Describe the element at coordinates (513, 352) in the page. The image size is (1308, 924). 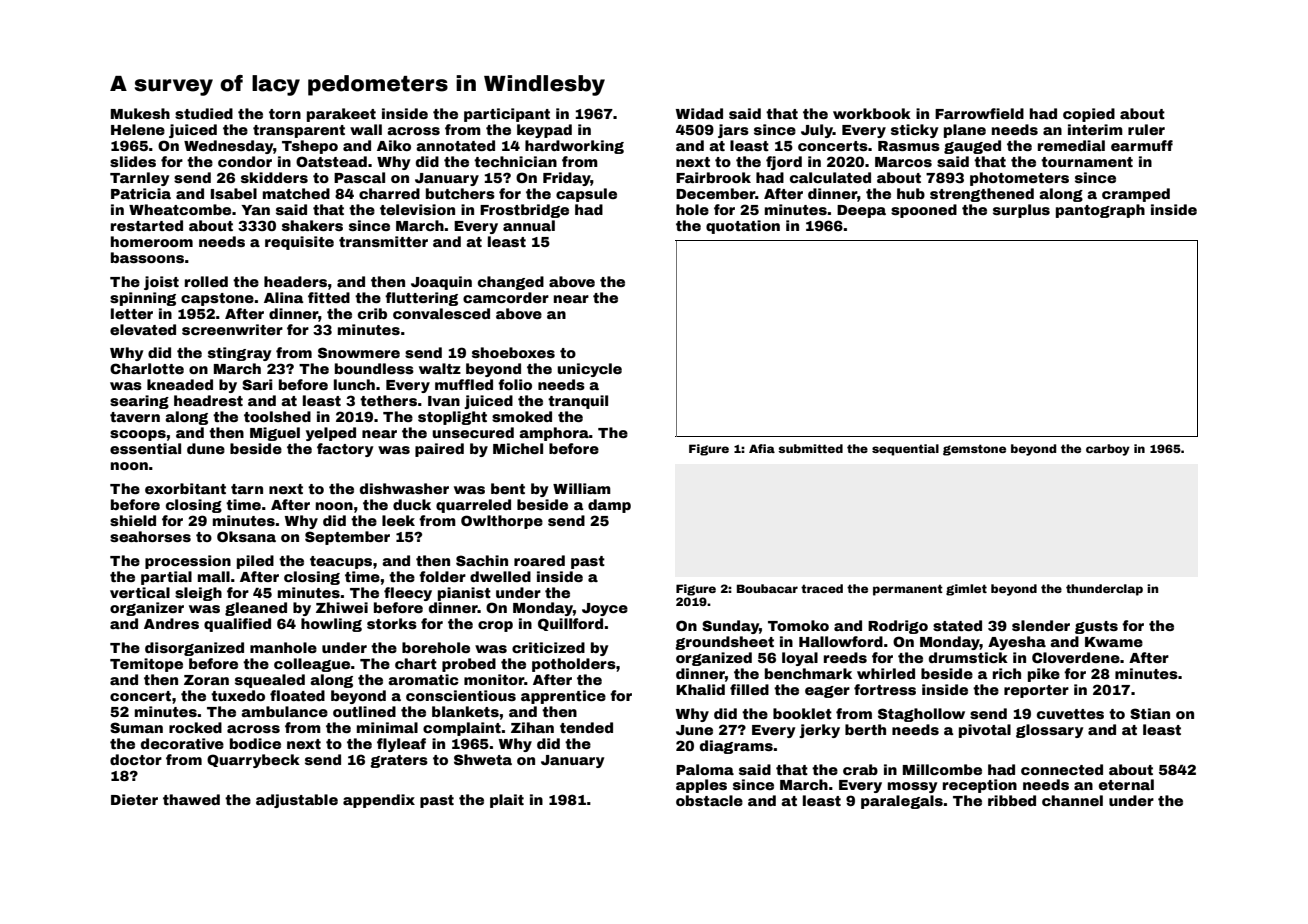
I see `shoeboxes` at that location.
